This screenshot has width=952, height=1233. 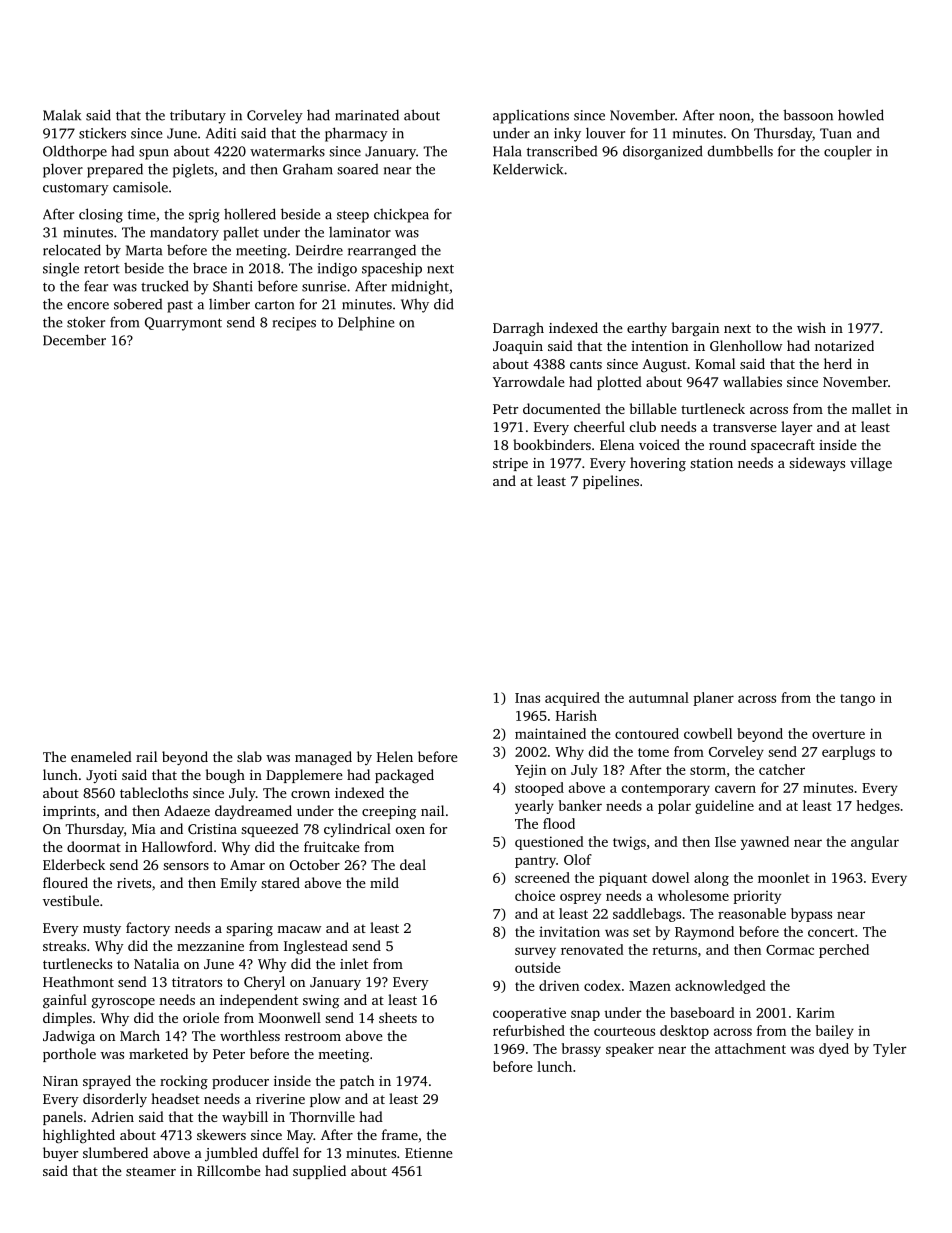 What do you see at coordinates (294, 324) in the screenshot?
I see `recipes` at bounding box center [294, 324].
